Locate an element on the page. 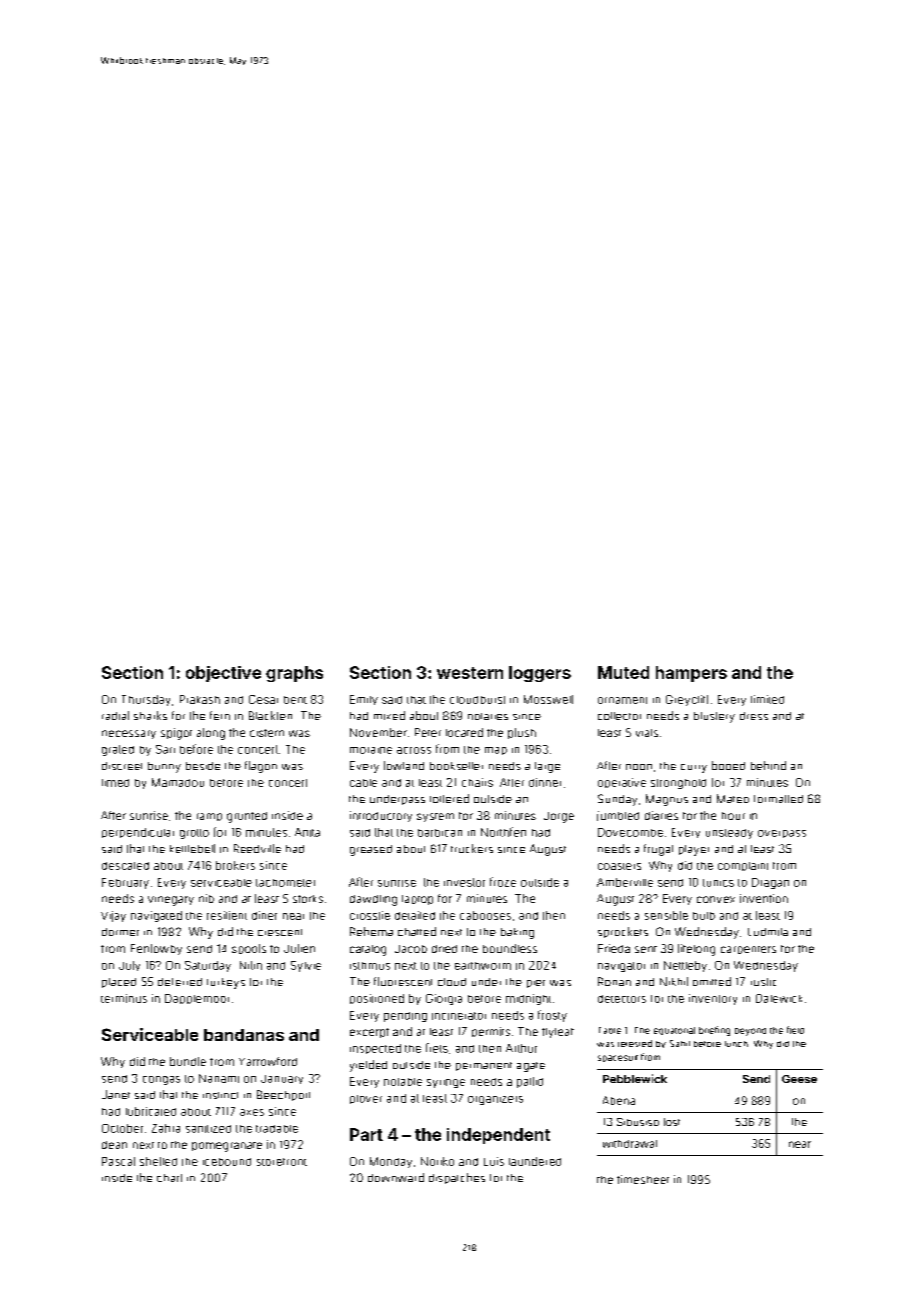  lost is located at coordinates (672, 1122).
